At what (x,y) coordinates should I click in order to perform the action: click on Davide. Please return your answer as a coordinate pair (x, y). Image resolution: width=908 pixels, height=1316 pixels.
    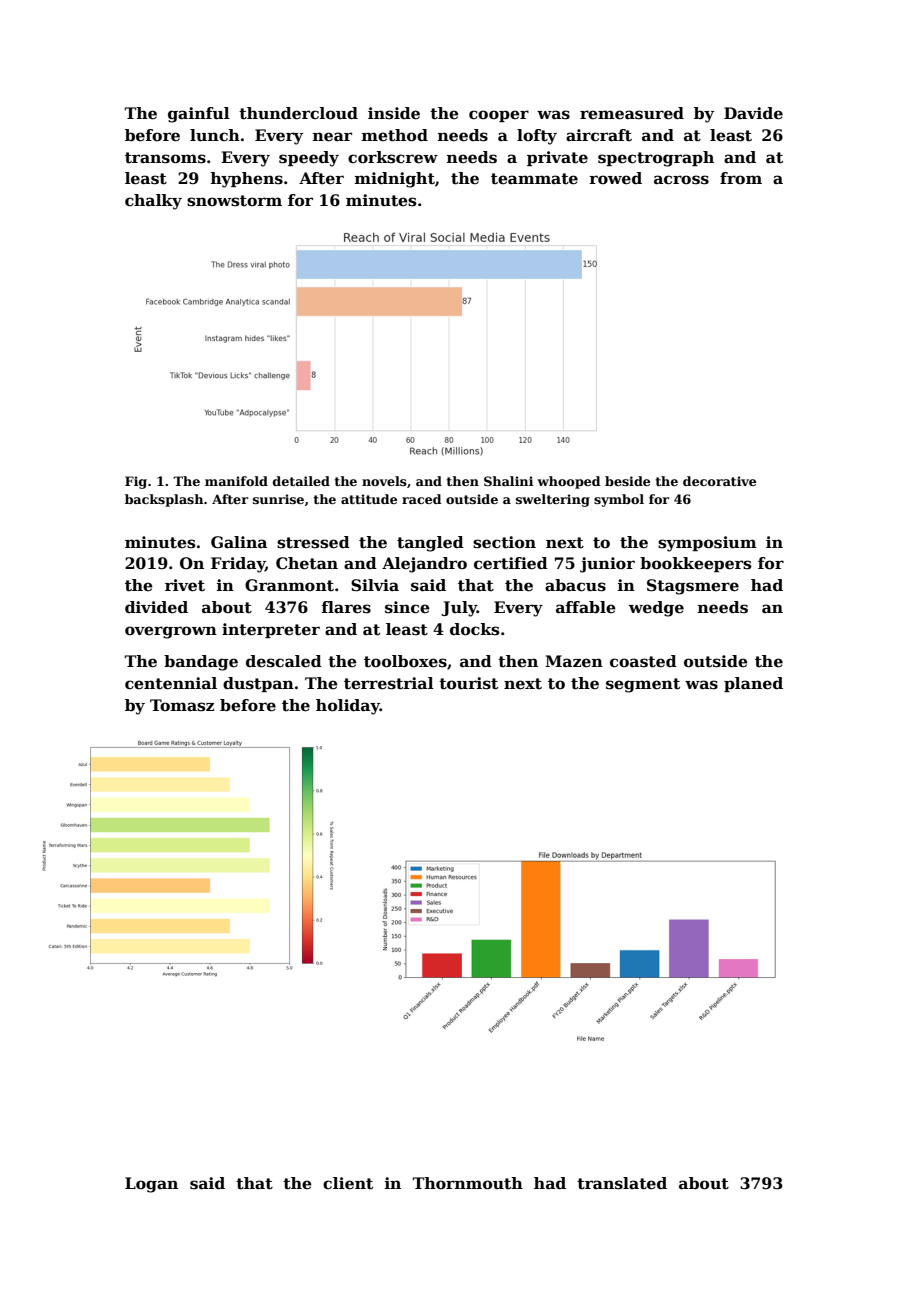
    Looking at the image, I should click on (753, 113).
